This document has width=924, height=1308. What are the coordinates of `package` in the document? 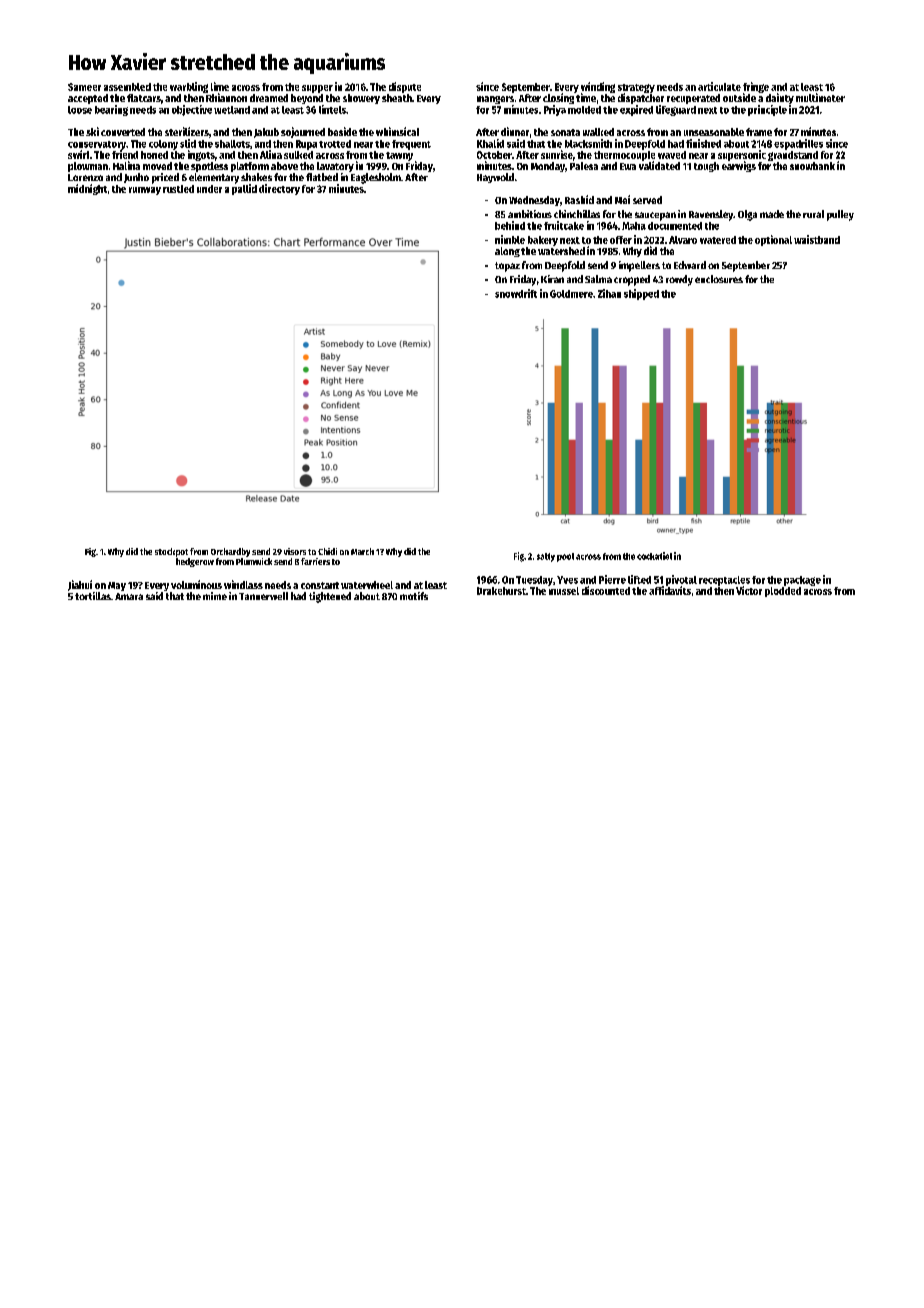 It's located at (802, 581).
